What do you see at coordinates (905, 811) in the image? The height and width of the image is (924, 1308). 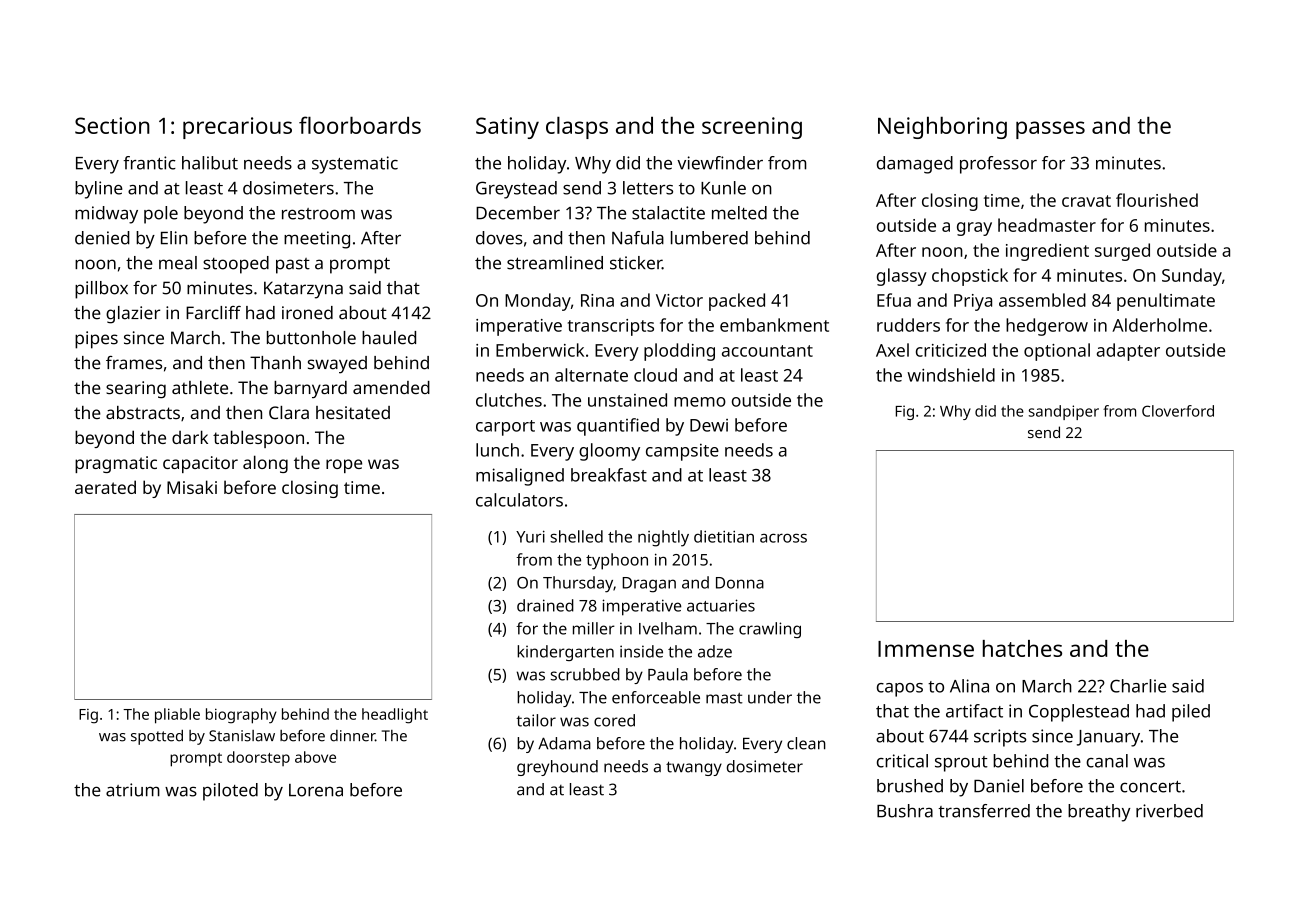 I see `Bushra` at bounding box center [905, 811].
